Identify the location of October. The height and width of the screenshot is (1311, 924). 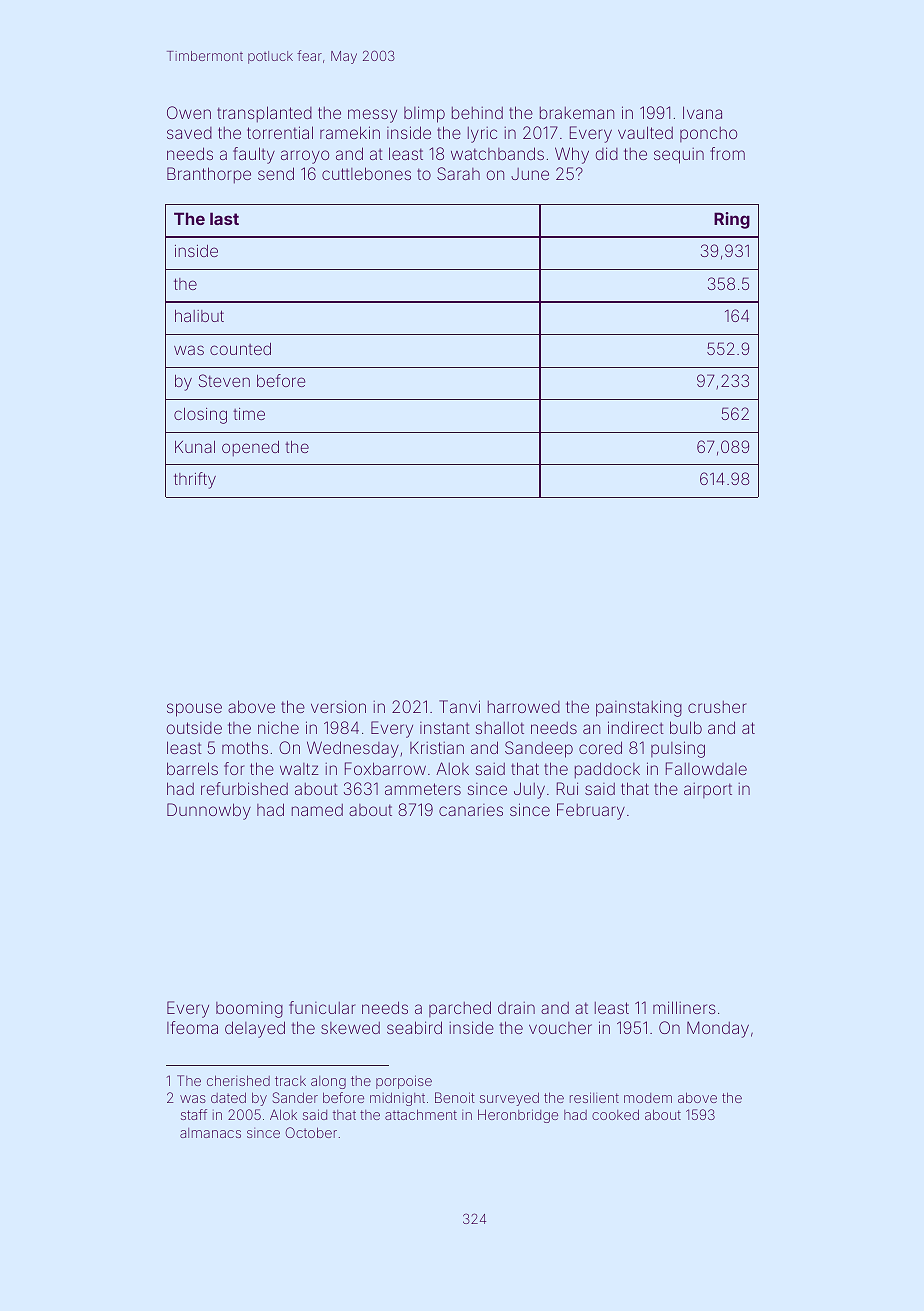
(311, 1132).
